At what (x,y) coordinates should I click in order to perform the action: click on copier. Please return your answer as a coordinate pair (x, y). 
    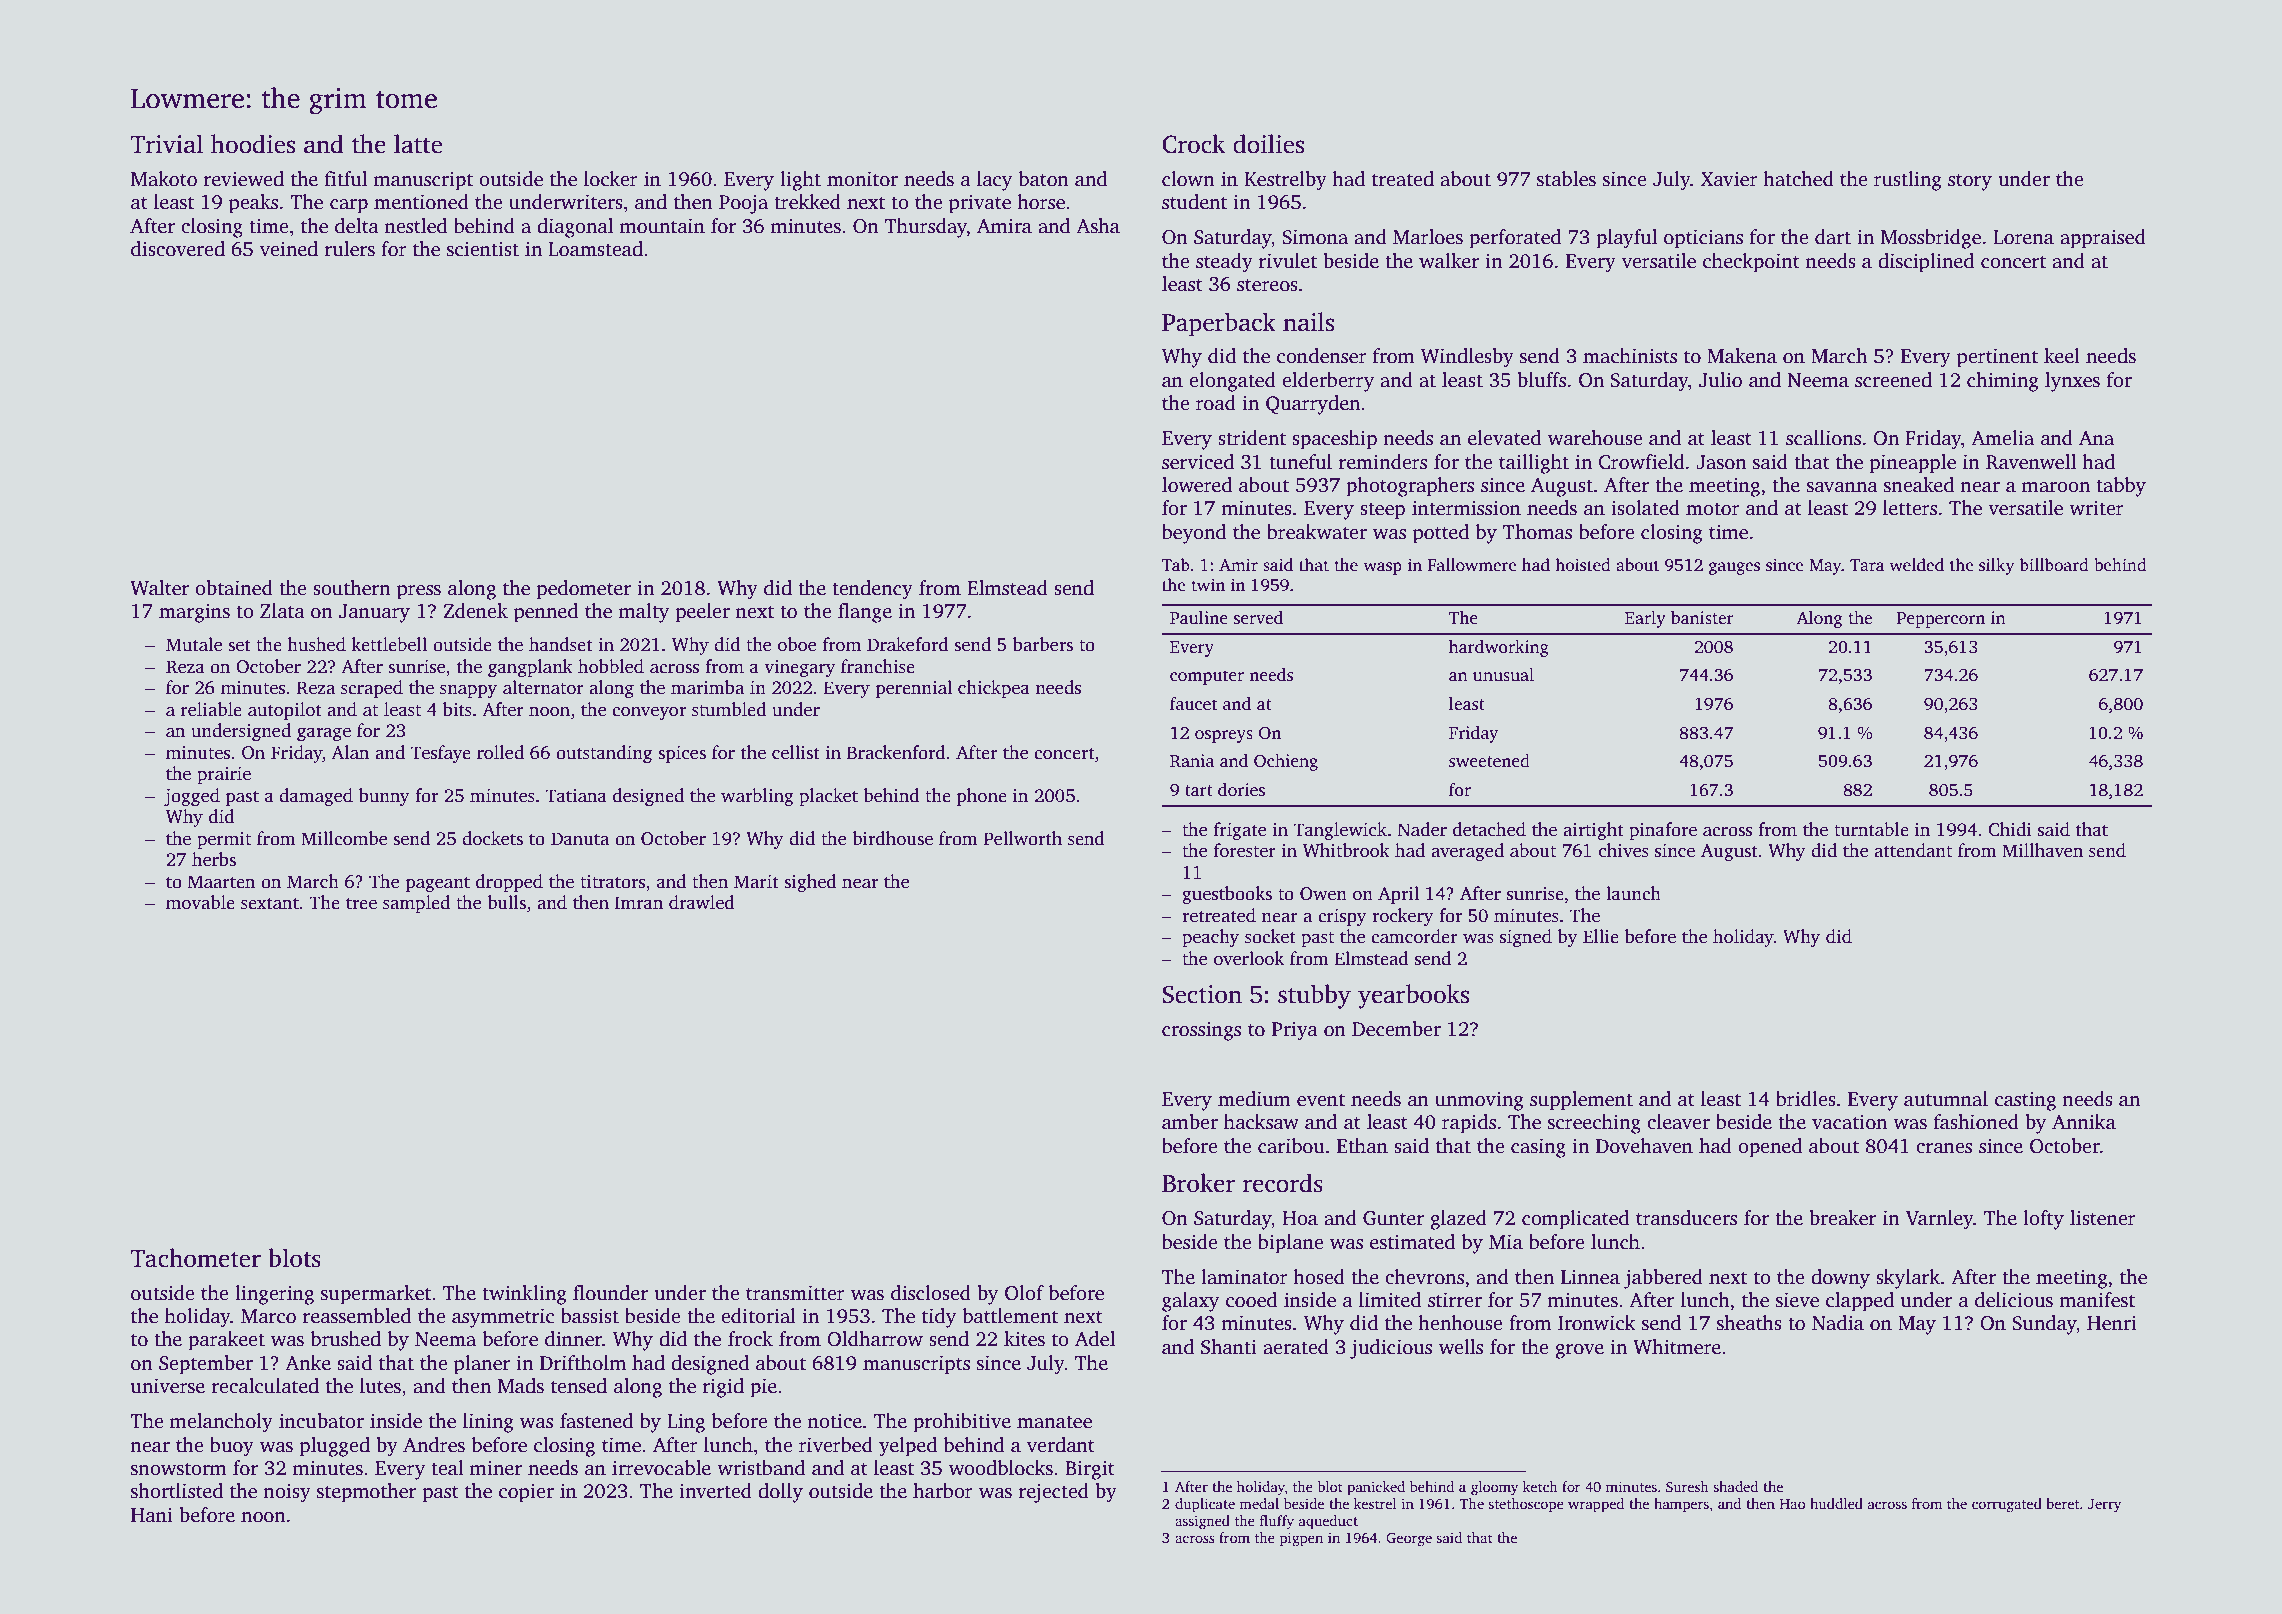
    Looking at the image, I should click on (526, 1493).
